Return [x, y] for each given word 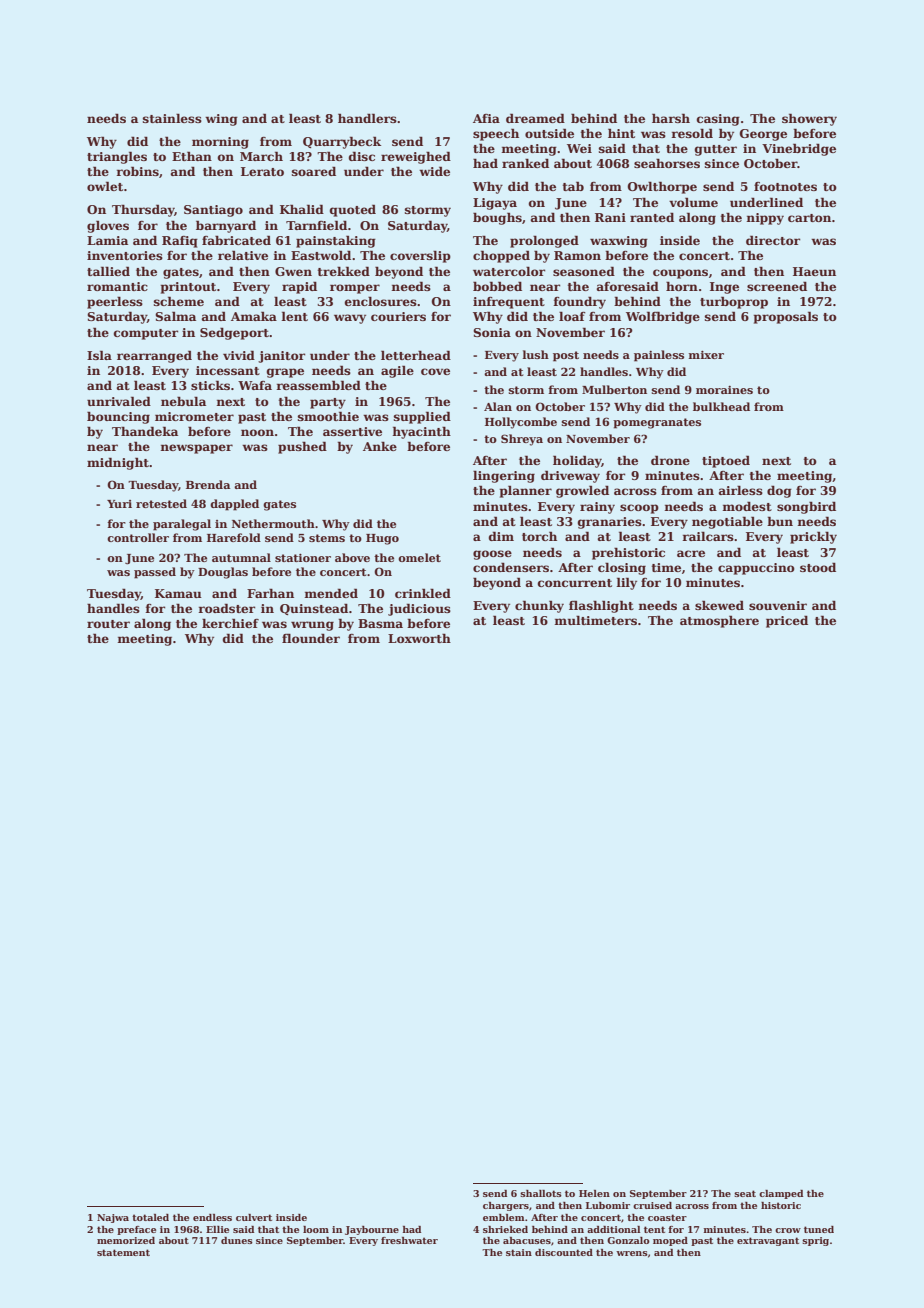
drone [670, 460]
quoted [353, 210]
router [108, 624]
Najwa [113, 1218]
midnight [118, 463]
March [261, 156]
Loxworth [419, 638]
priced [787, 621]
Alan [498, 406]
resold [692, 133]
